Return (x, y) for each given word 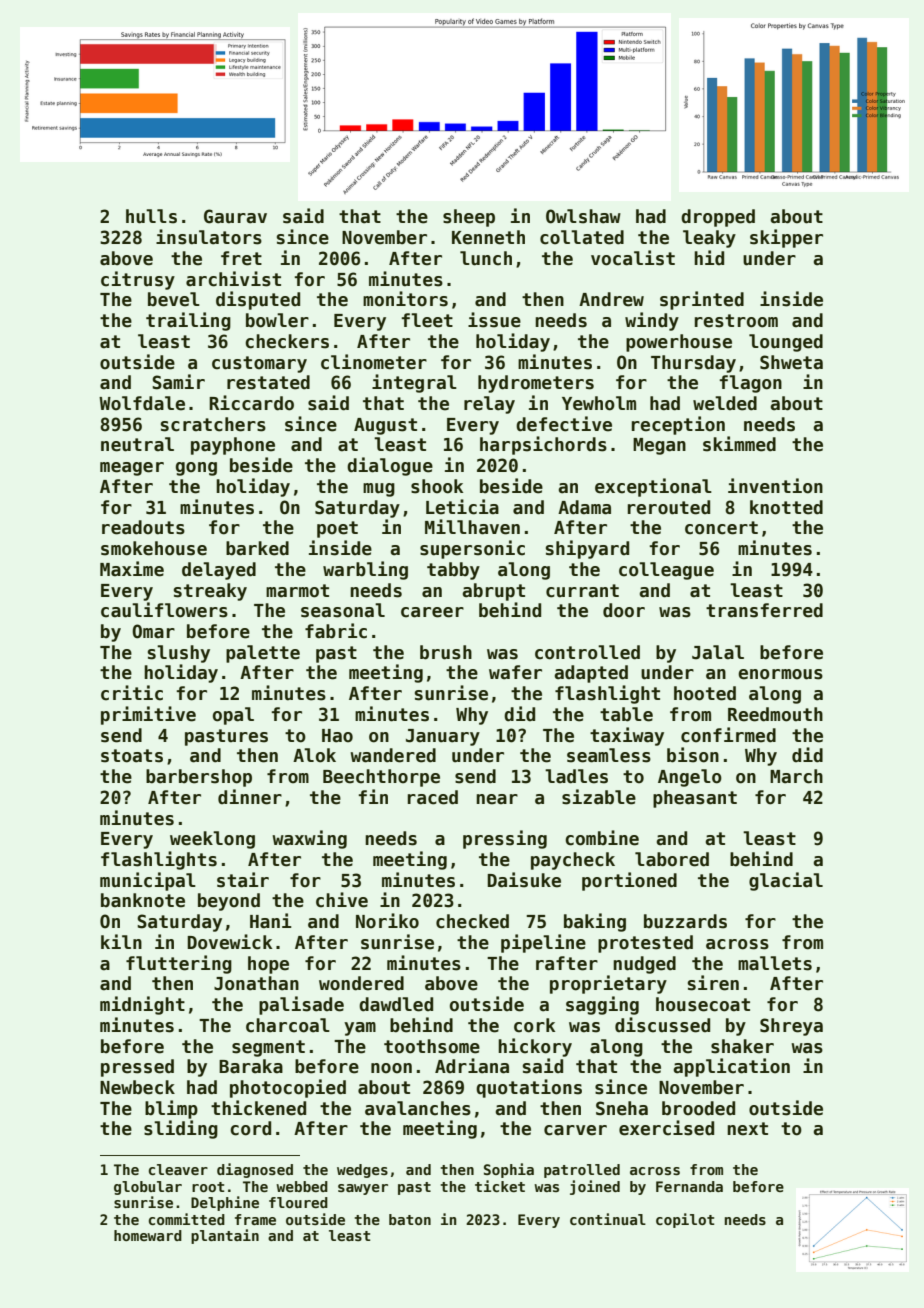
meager (132, 469)
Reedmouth (775, 714)
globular (148, 1188)
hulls (151, 216)
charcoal (288, 1025)
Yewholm (599, 403)
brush (446, 652)
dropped (718, 218)
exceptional (653, 487)
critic (132, 693)
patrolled (582, 1171)
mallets (775, 963)
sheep (469, 218)
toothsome (432, 1046)
